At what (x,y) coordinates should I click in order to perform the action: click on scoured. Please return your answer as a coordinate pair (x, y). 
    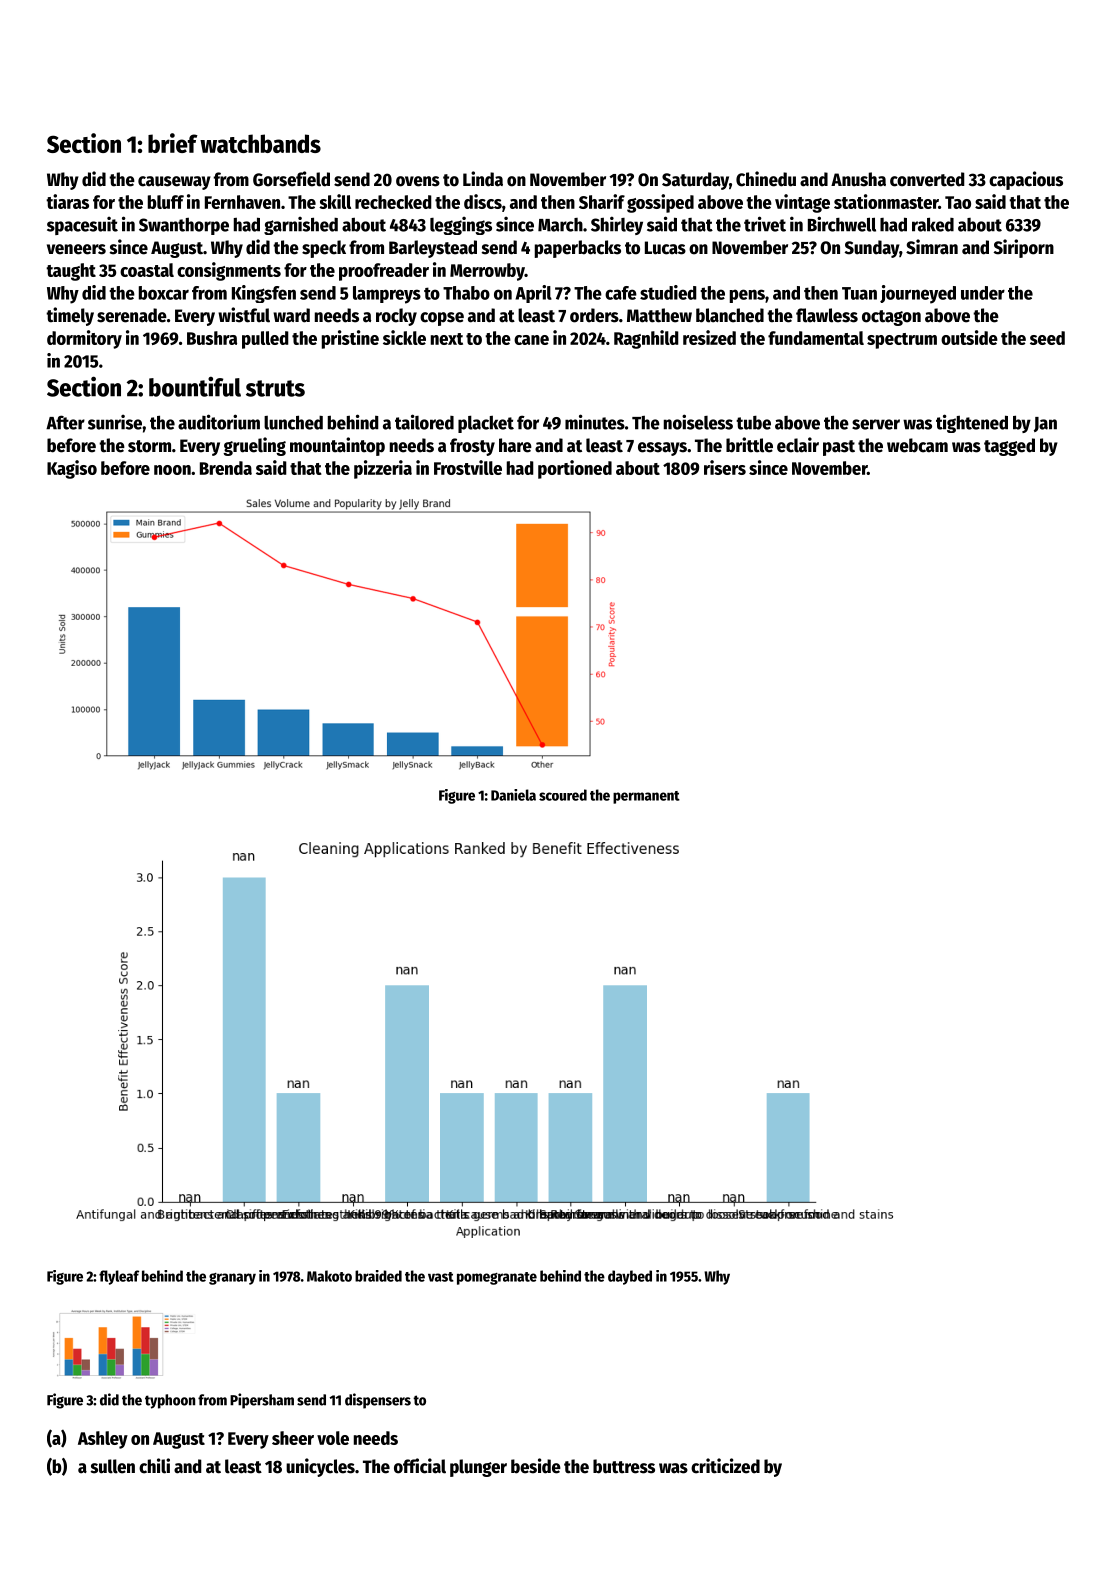
    Looking at the image, I should click on (563, 795).
